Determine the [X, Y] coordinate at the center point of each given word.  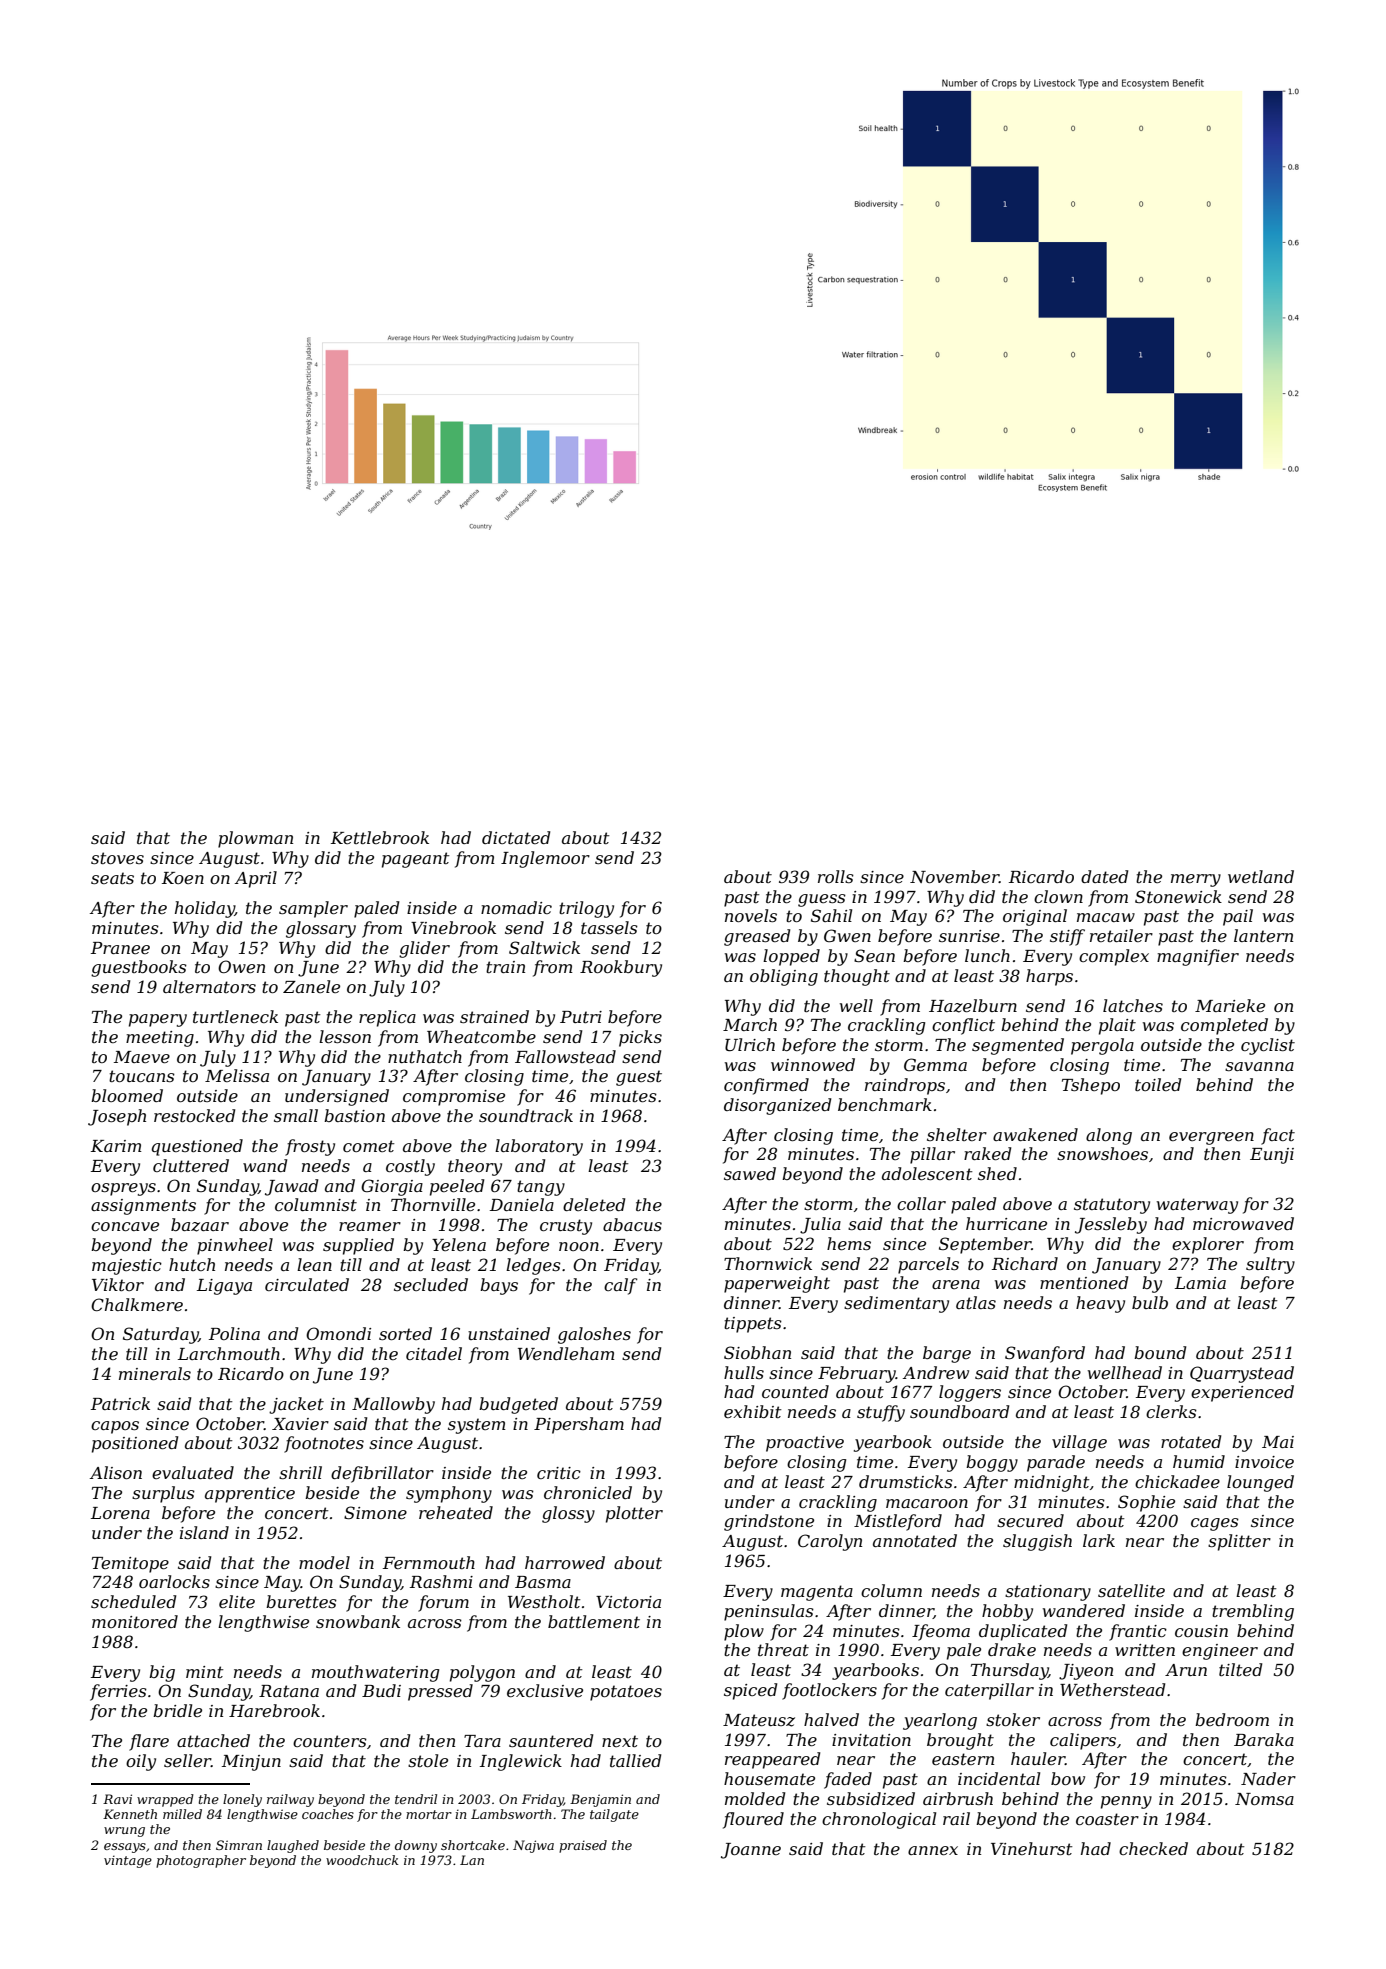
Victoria [628, 1602]
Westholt [544, 1601]
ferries [118, 1692]
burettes [301, 1601]
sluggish [1037, 1542]
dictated [516, 837]
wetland [1261, 876]
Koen [183, 878]
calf [621, 1286]
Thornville [433, 1204]
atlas [976, 1302]
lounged [1260, 1483]
